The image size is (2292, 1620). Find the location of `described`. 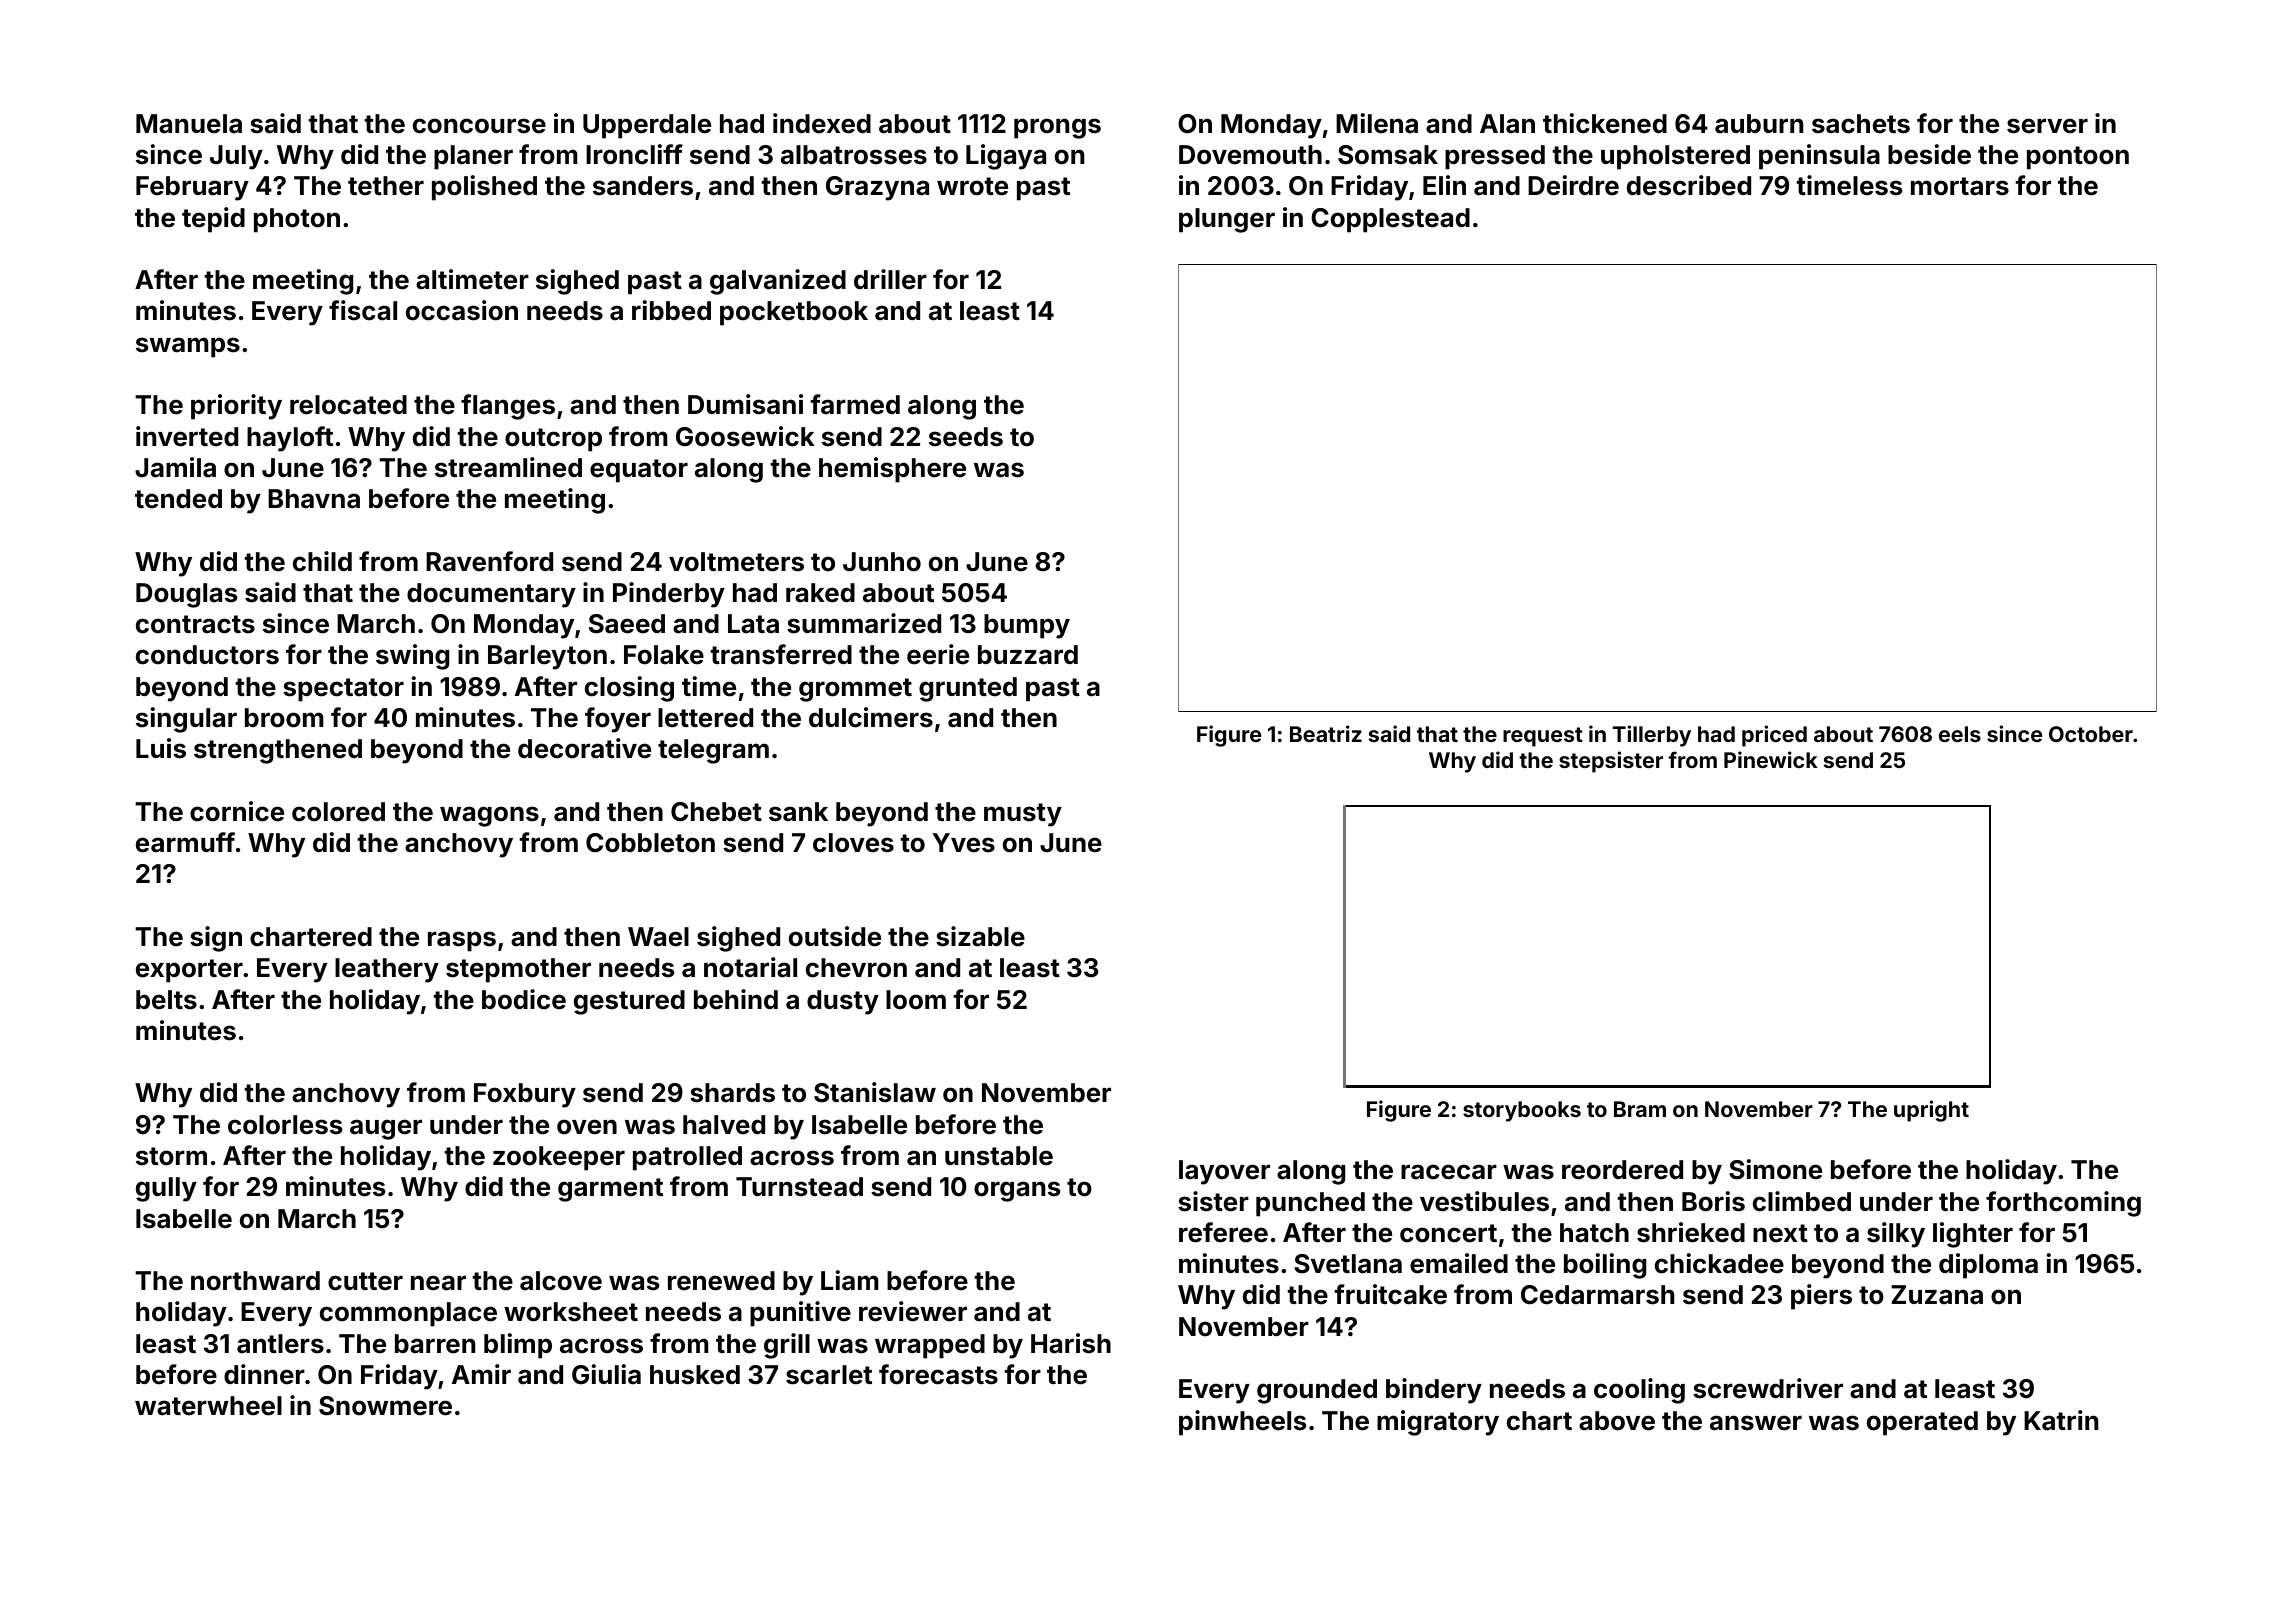

described is located at coordinates (1689, 185).
